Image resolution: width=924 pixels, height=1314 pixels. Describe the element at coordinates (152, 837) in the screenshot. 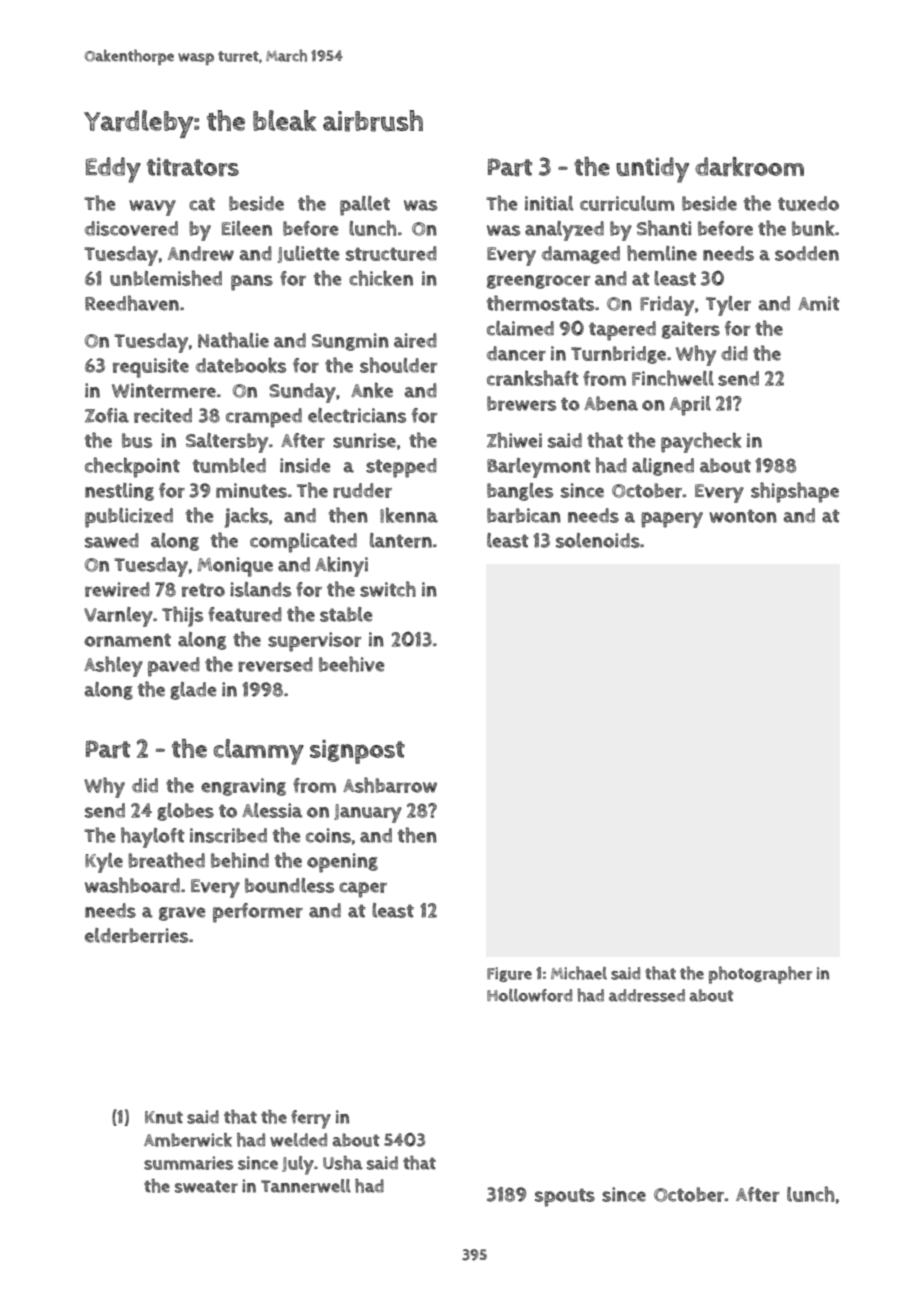

I see `hayloft` at that location.
